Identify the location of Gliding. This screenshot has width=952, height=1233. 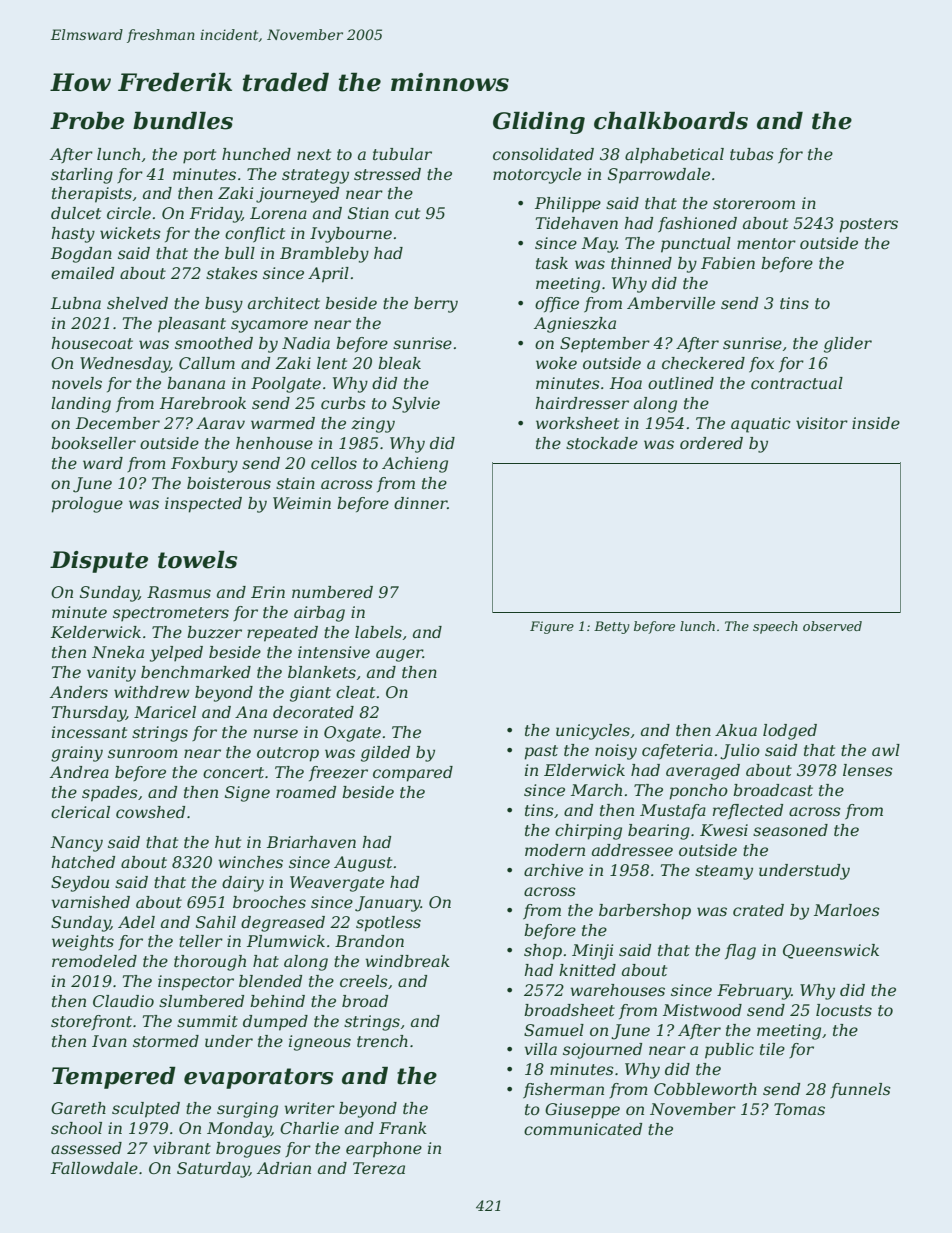
(539, 123).
